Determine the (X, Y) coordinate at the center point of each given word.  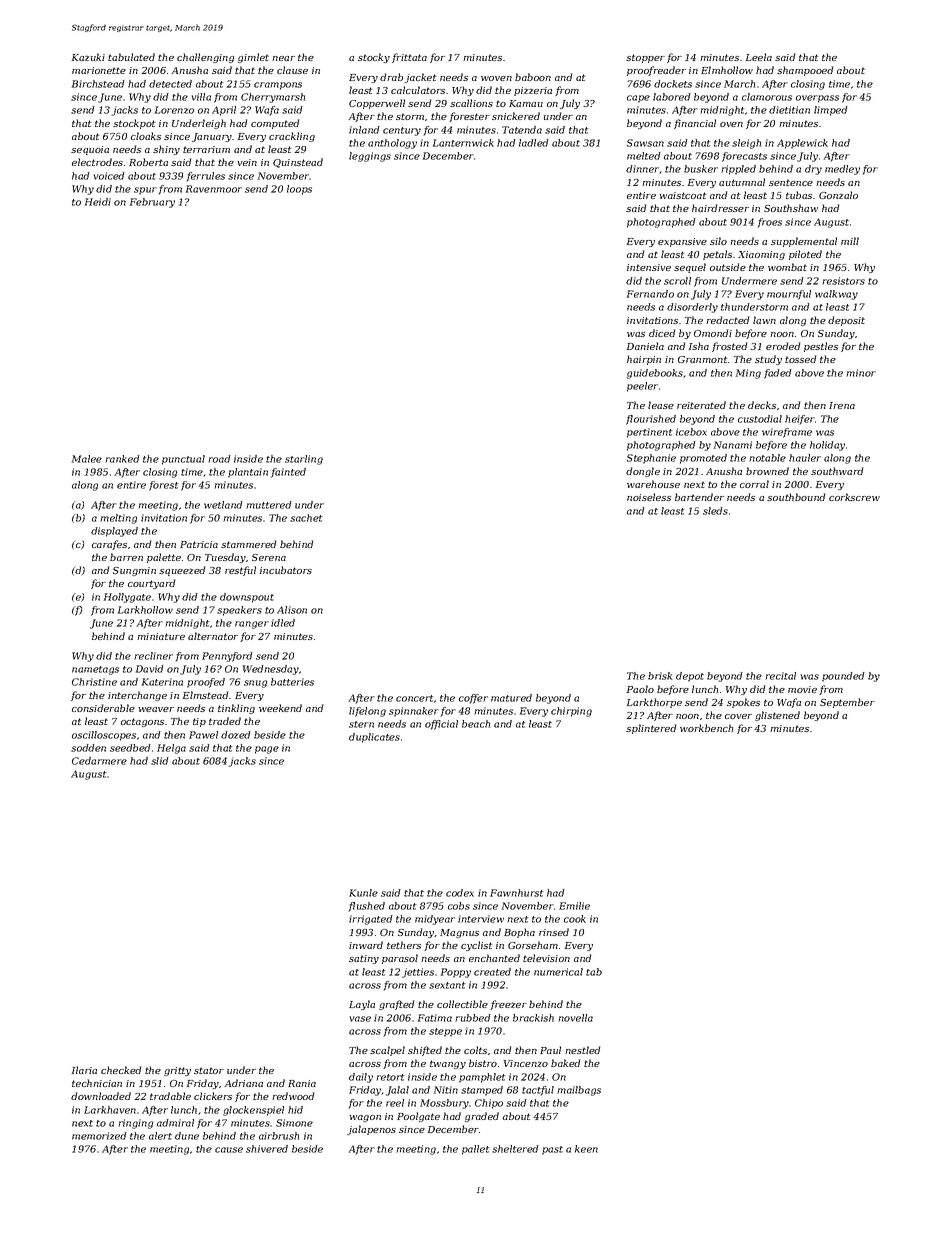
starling (304, 460)
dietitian (789, 110)
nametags (95, 670)
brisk (660, 676)
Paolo (640, 689)
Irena (842, 405)
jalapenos (371, 1130)
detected (170, 84)
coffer (473, 699)
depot (690, 677)
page (267, 750)
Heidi (98, 202)
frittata (409, 58)
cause (229, 1150)
